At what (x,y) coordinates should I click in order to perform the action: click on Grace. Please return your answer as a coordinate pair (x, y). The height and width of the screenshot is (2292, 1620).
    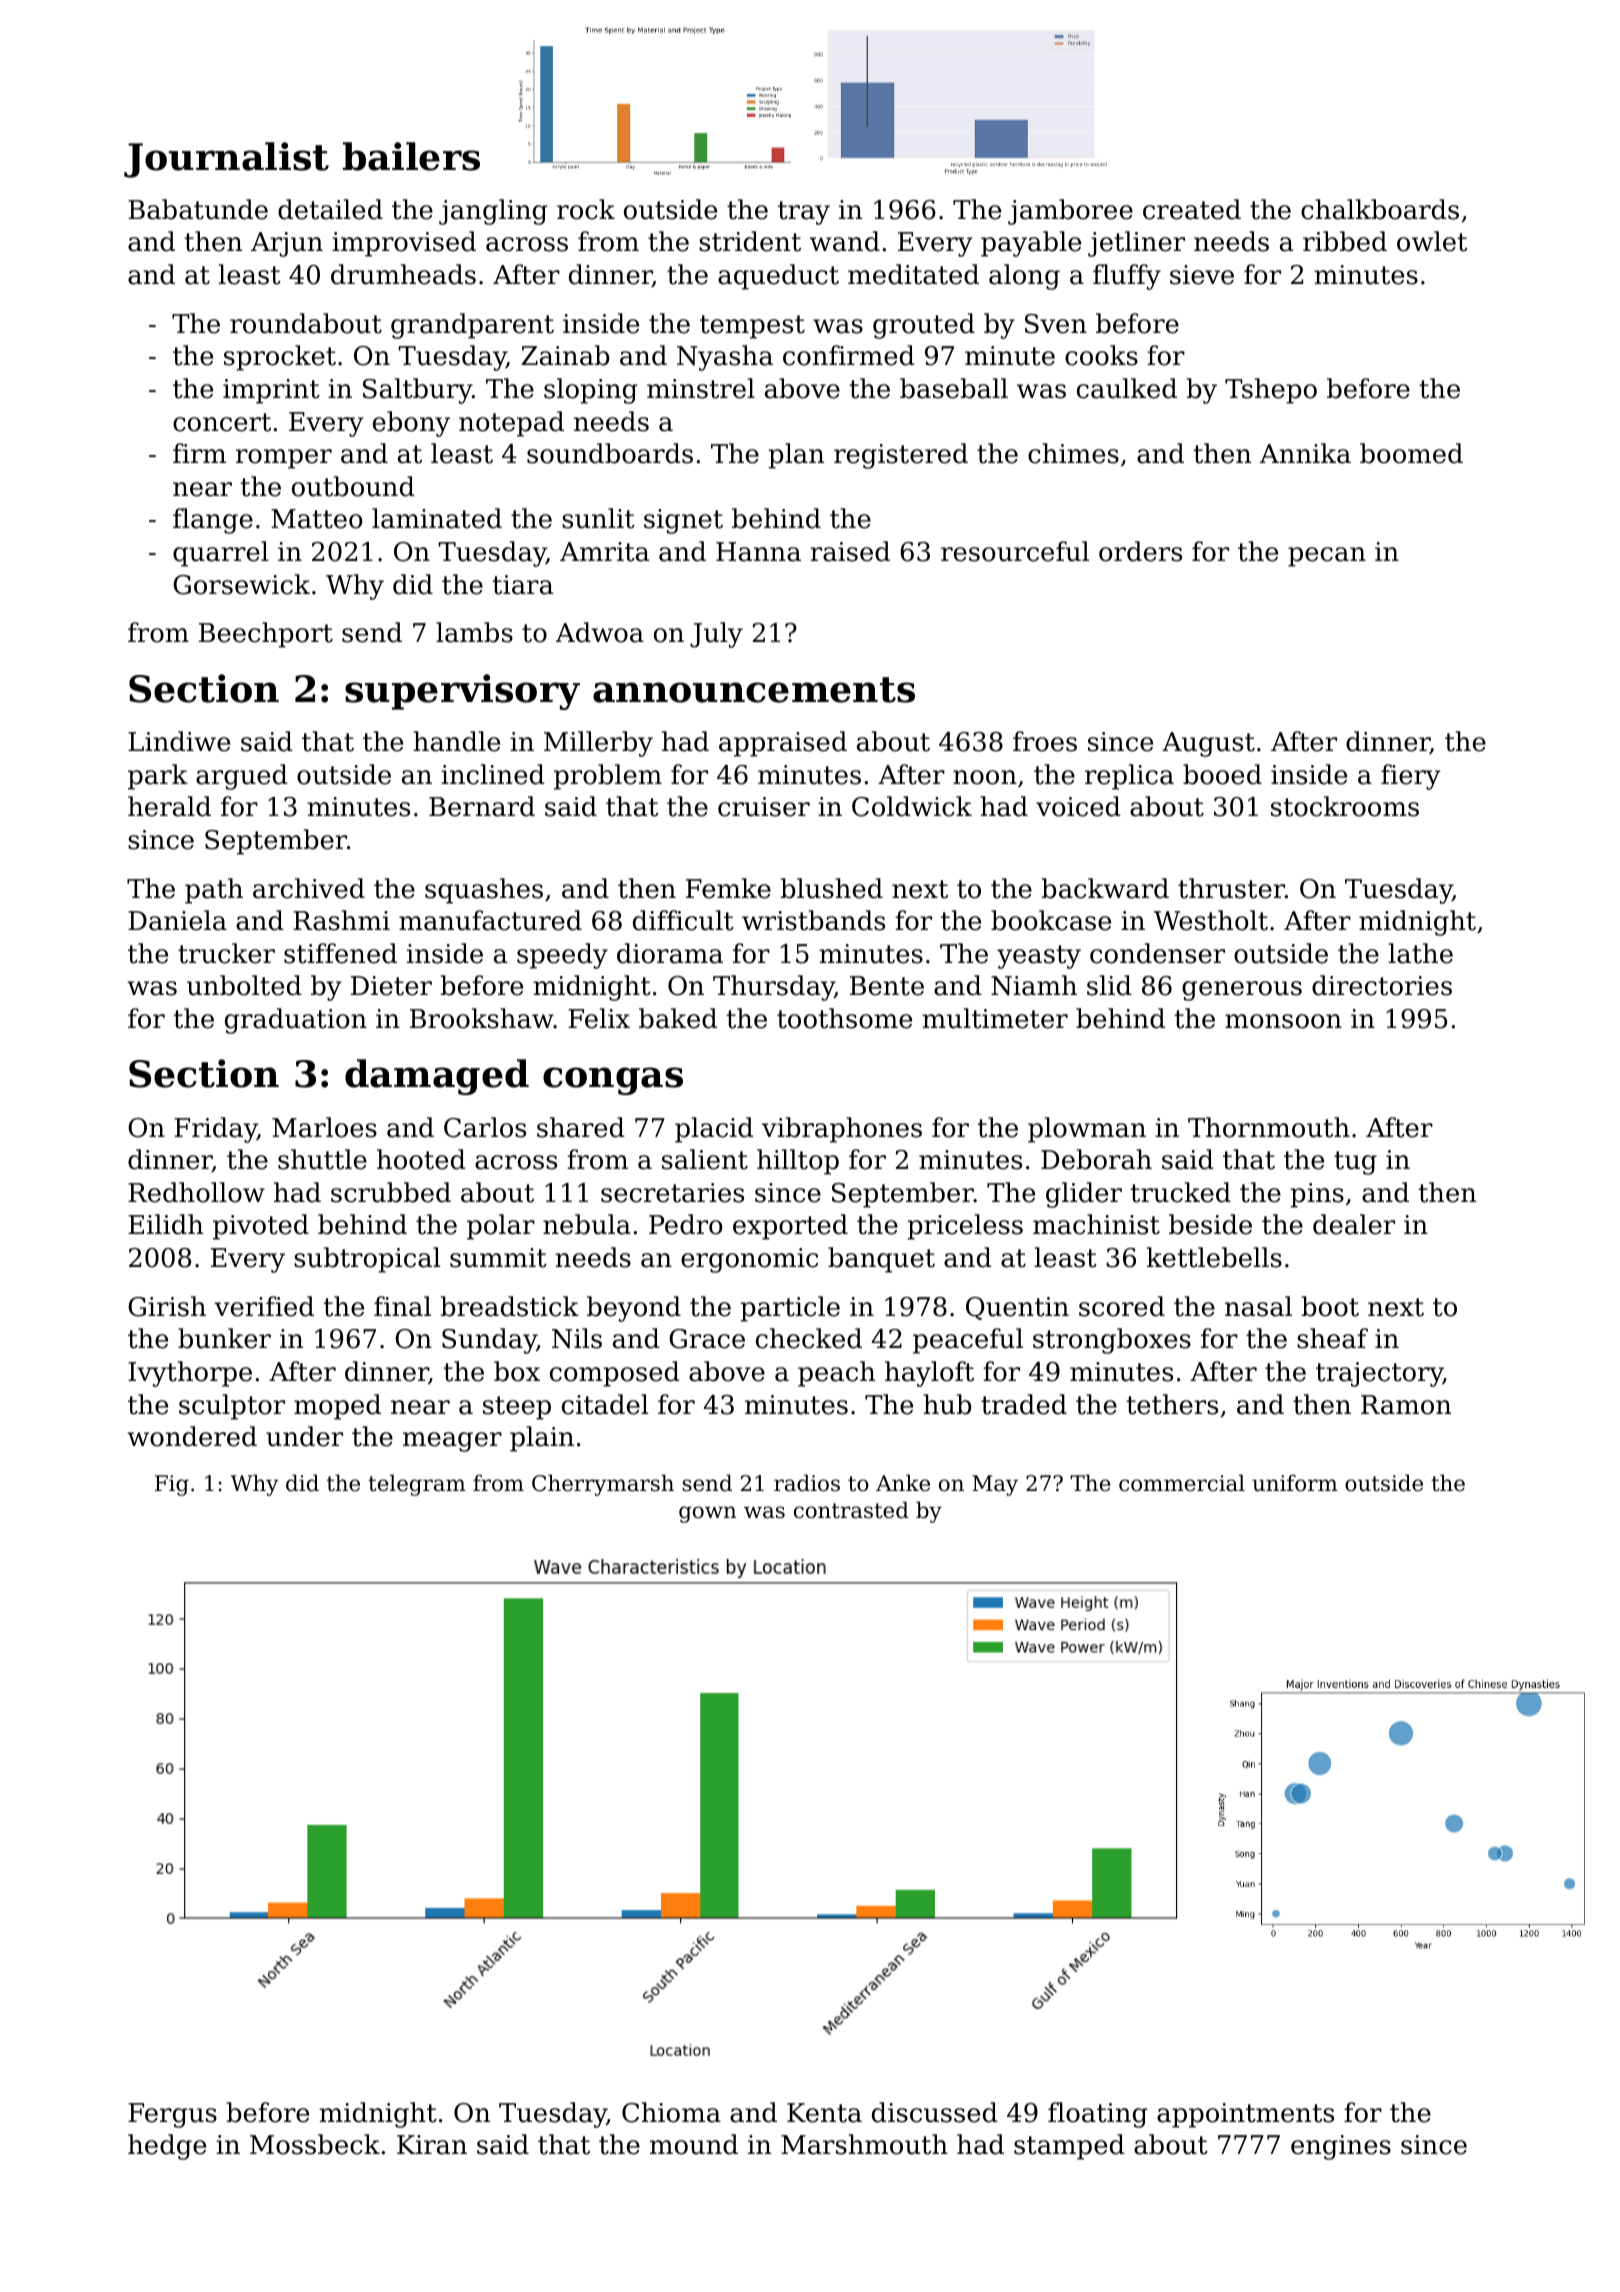
    Looking at the image, I should click on (707, 1339).
